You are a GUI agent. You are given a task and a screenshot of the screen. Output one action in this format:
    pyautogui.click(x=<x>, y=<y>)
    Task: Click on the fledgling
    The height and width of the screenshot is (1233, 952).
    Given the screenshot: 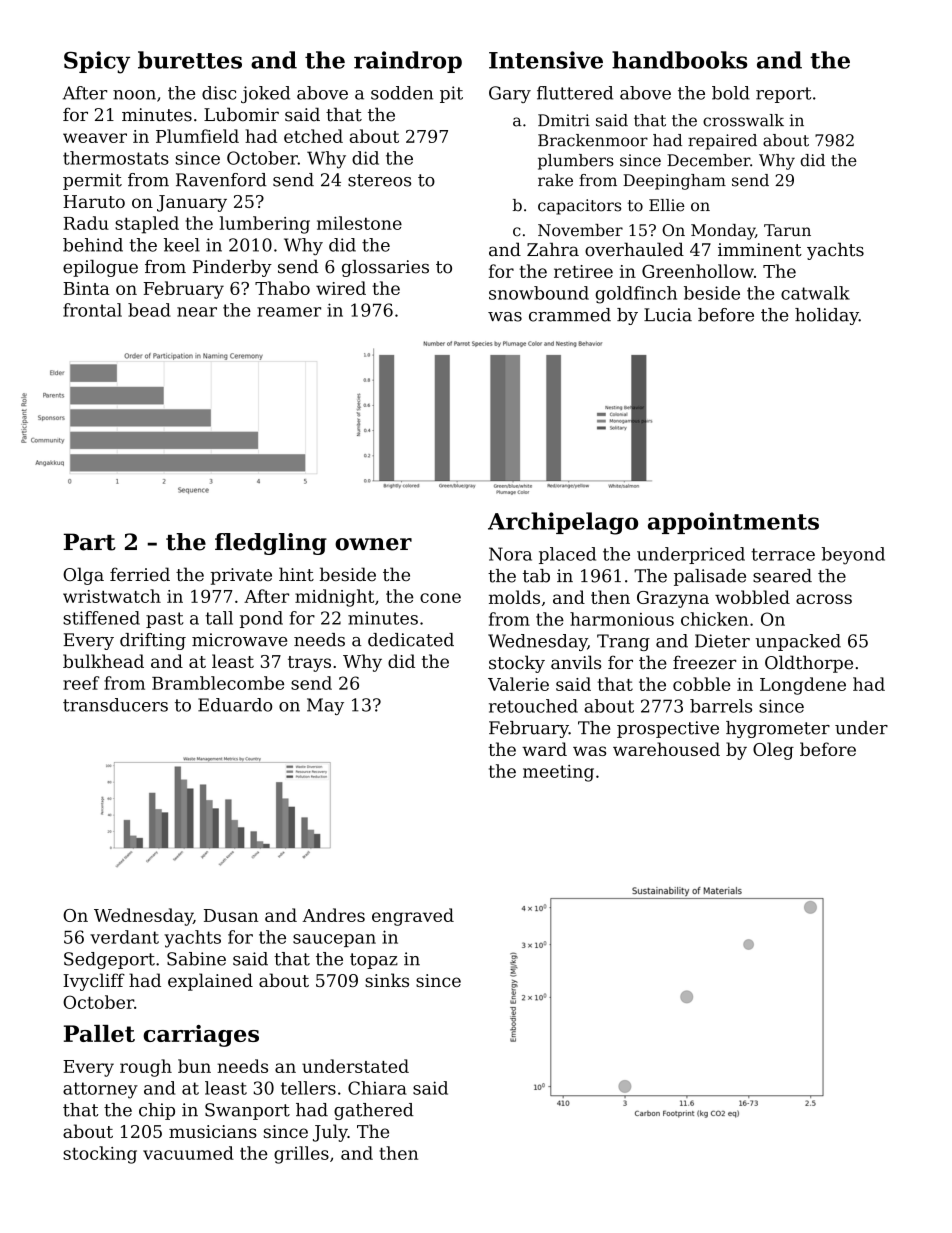 What is the action you would take?
    pyautogui.click(x=271, y=544)
